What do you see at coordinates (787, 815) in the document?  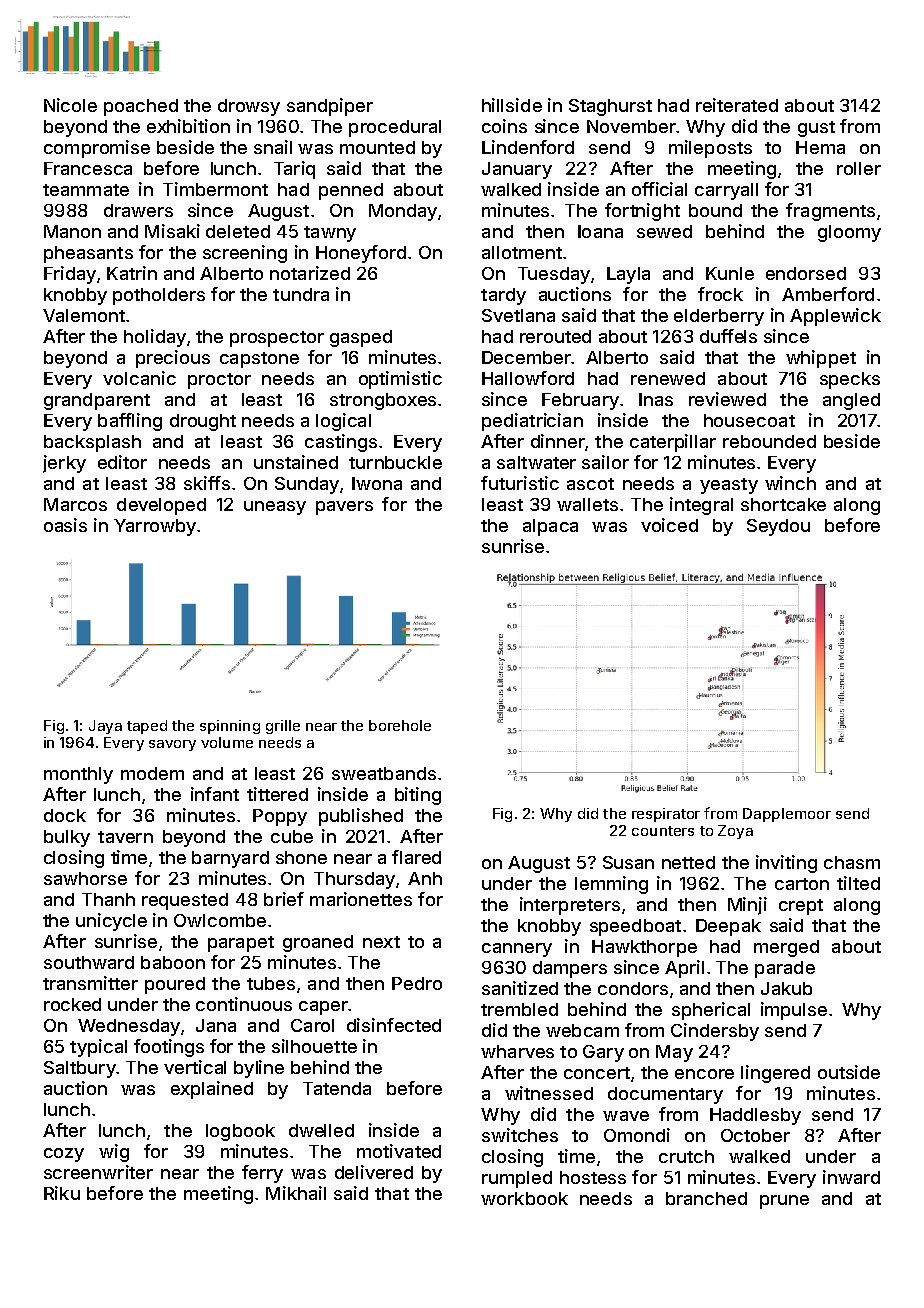 I see `Dapplemoor` at bounding box center [787, 815].
